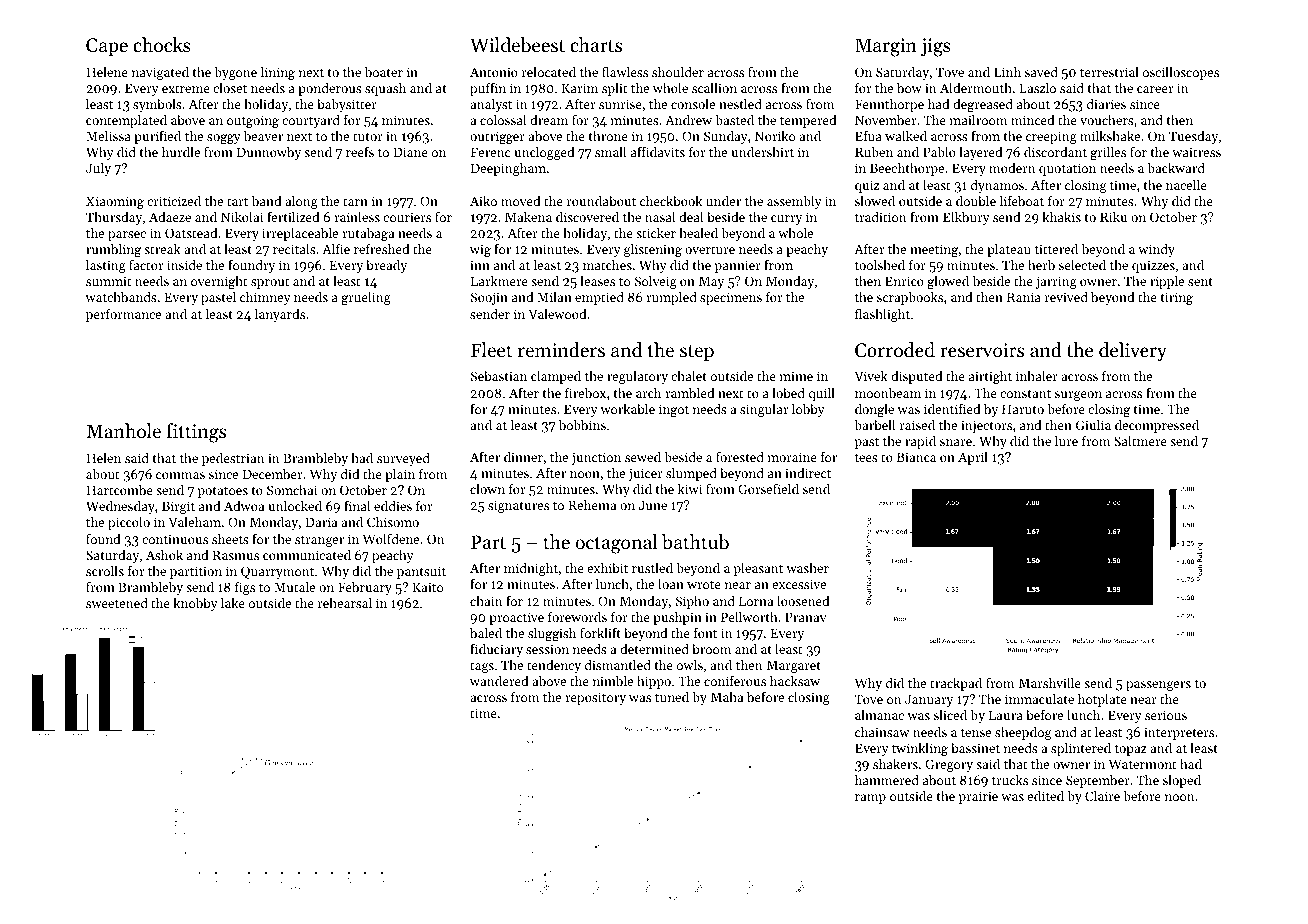 The height and width of the screenshot is (924, 1308). What do you see at coordinates (936, 47) in the screenshot?
I see `jigs` at bounding box center [936, 47].
